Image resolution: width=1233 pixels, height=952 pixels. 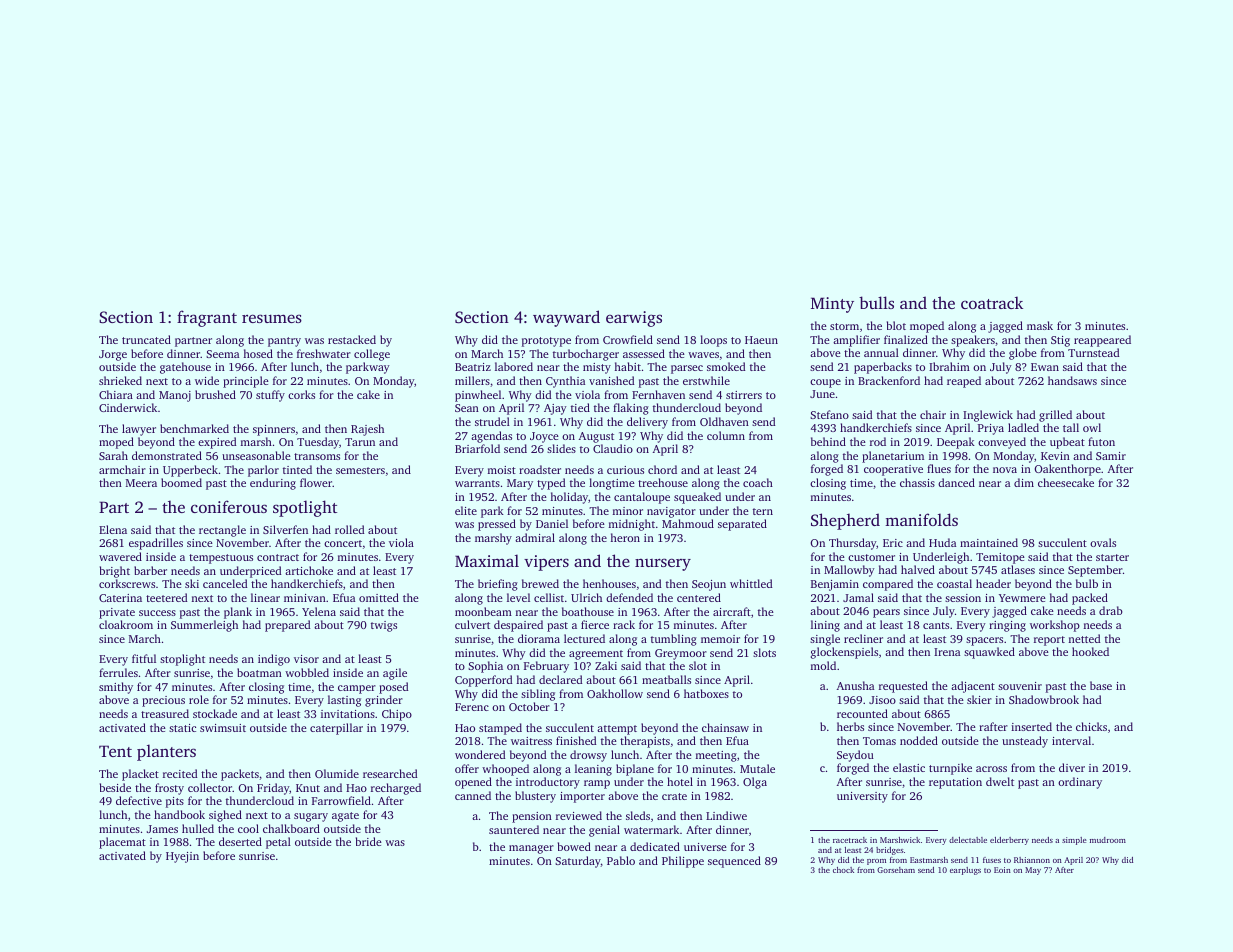 I want to click on Meera, so click(x=141, y=483).
